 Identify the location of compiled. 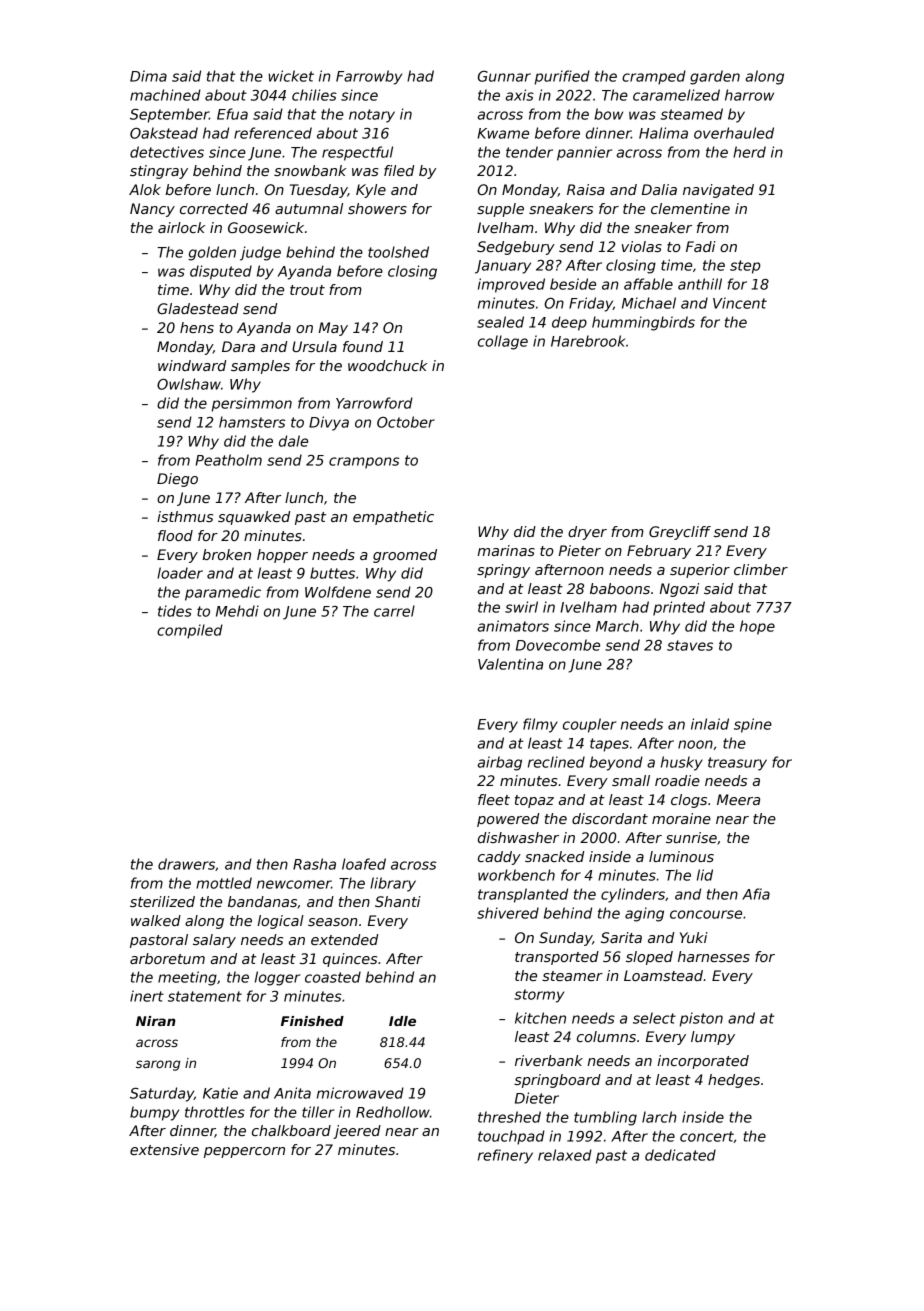
(190, 631).
